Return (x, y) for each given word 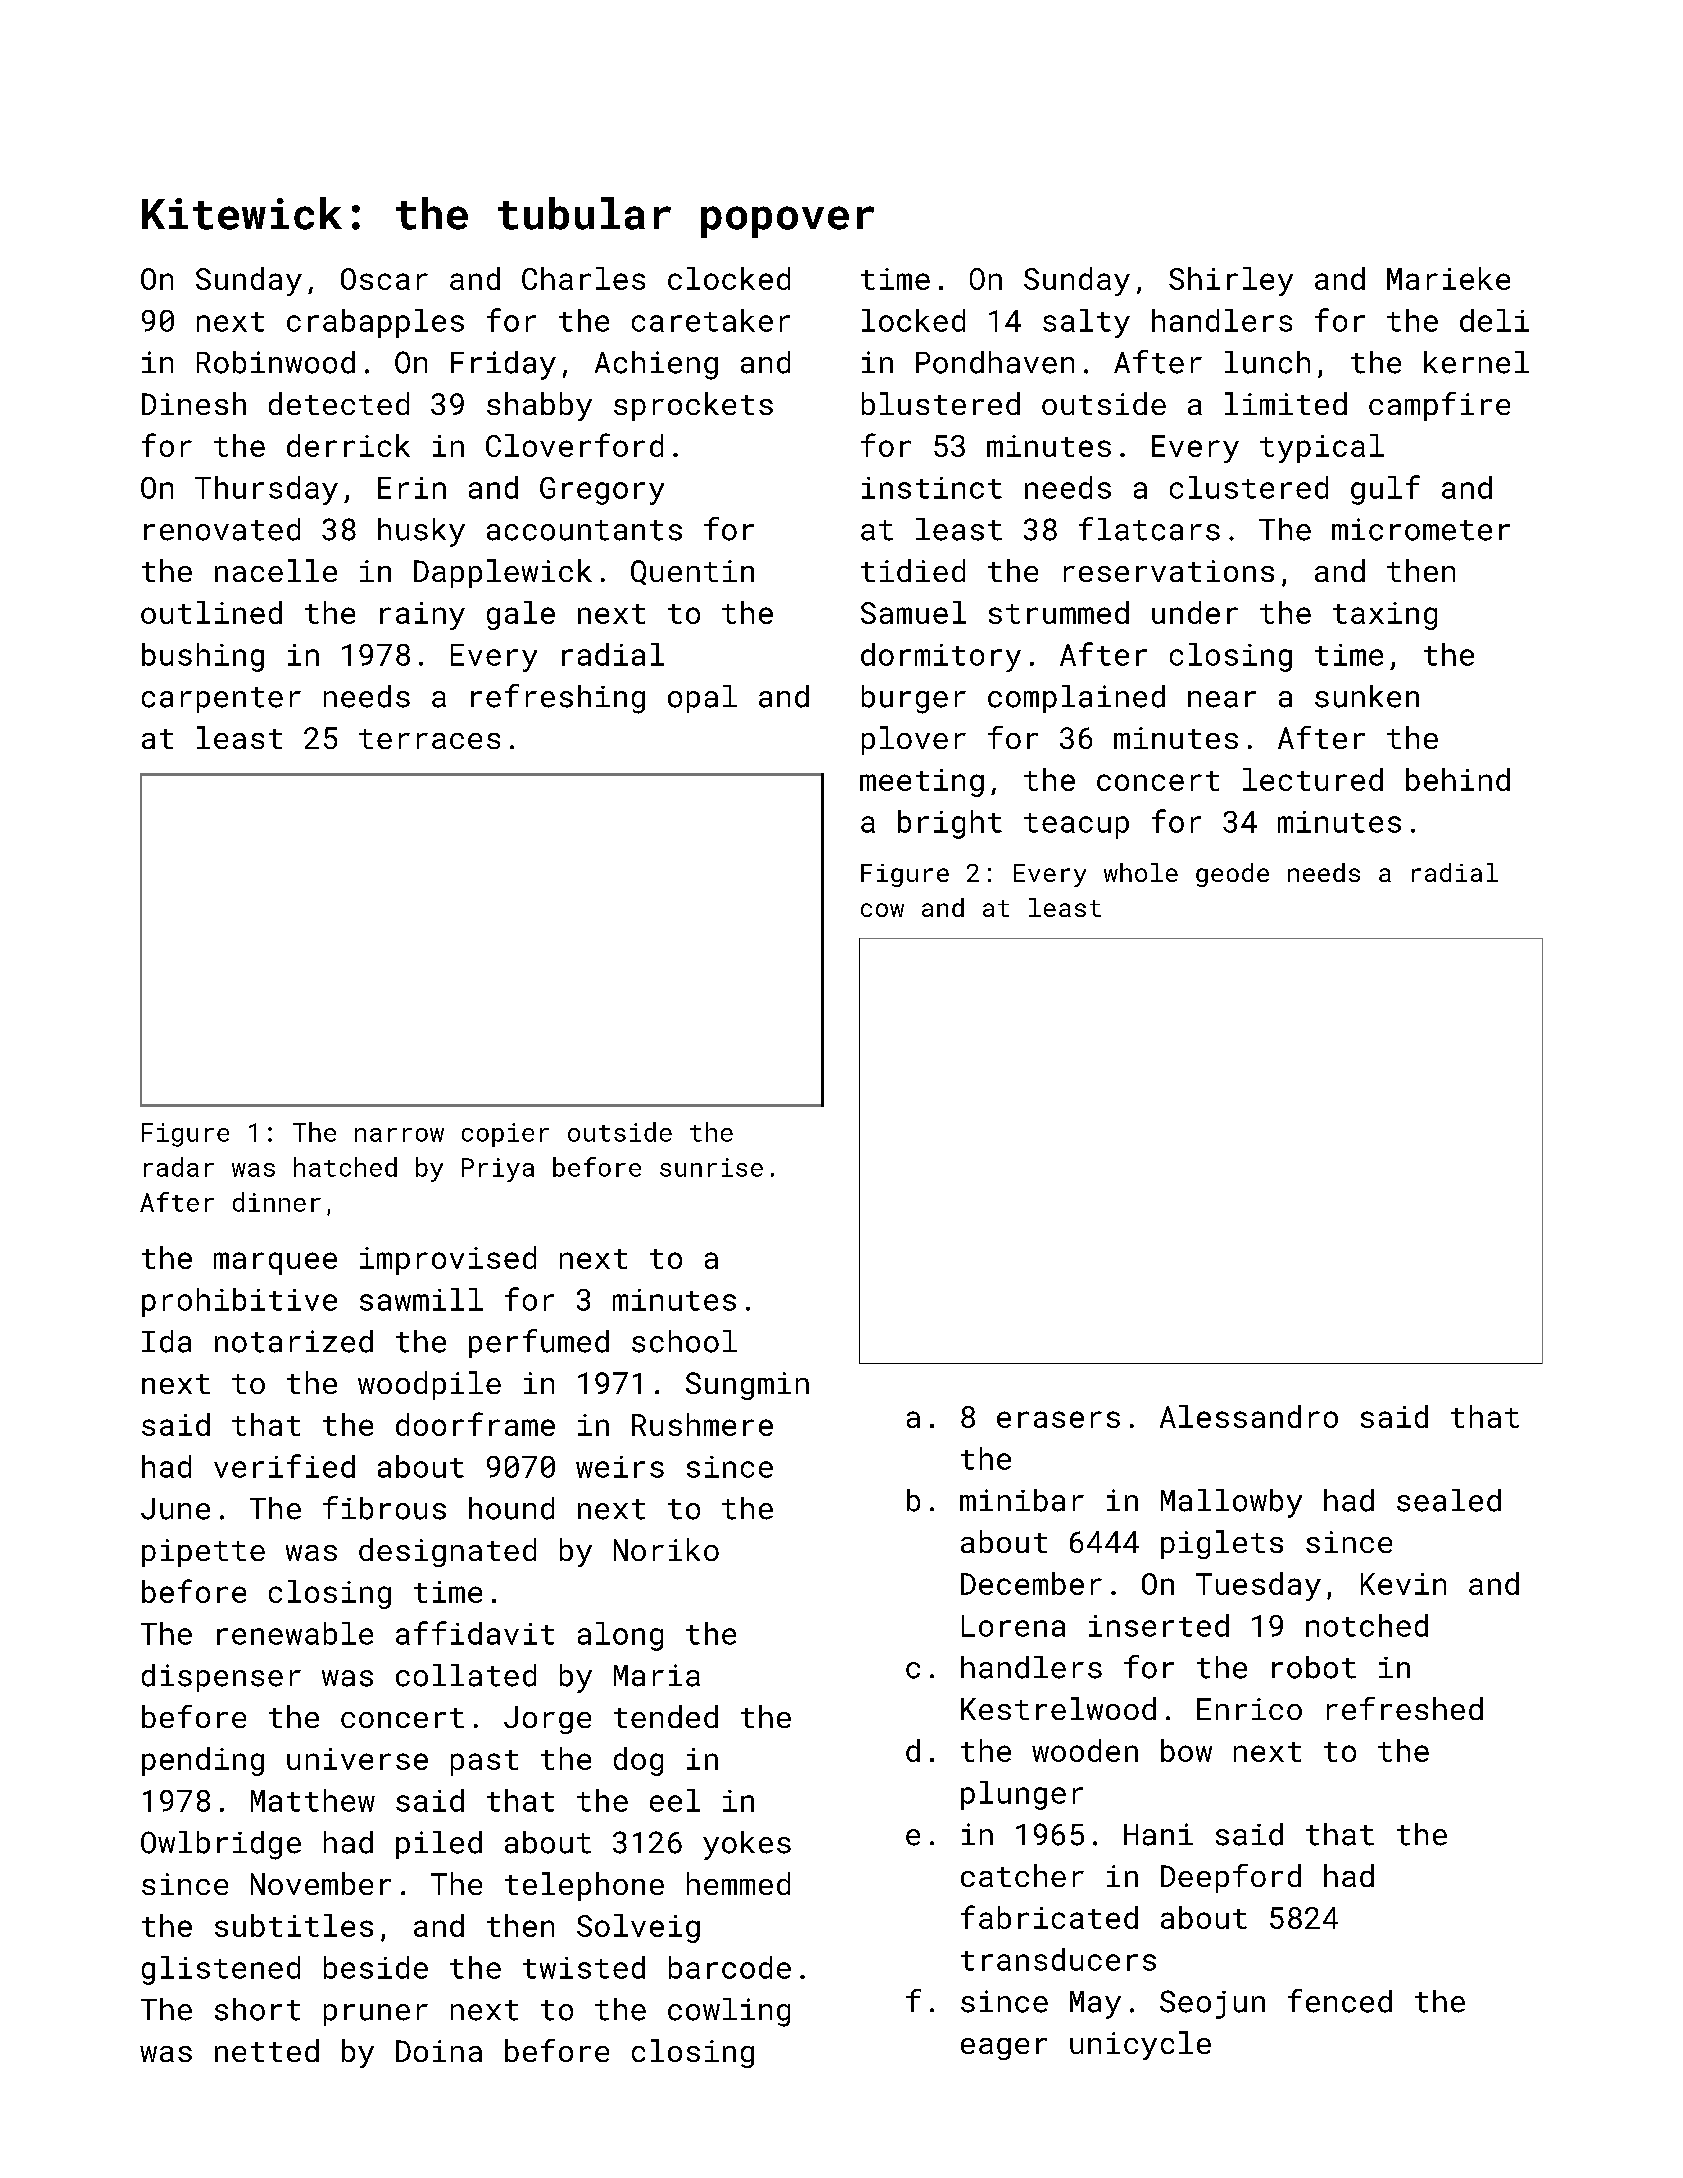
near (1222, 699)
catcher (1022, 1875)
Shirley (1231, 281)
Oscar (384, 279)
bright (950, 824)
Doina (439, 2051)
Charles (583, 278)
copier (505, 1135)
